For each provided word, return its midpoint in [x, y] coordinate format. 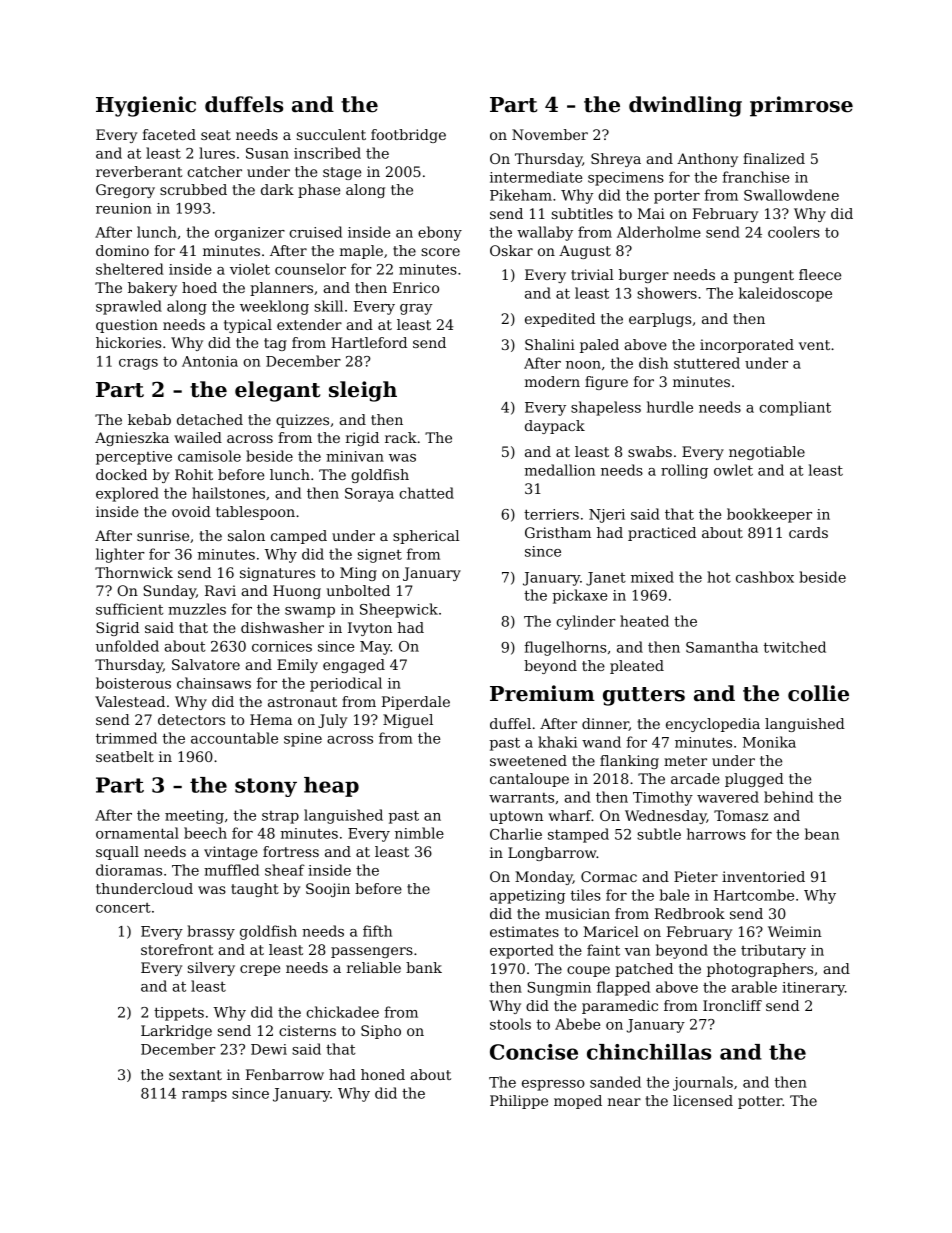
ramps [204, 1096]
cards [808, 532]
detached [210, 419]
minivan [355, 456]
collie [818, 693]
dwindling [685, 106]
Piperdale [415, 703]
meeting [194, 817]
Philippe [519, 1102]
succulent [331, 134]
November [550, 134]
